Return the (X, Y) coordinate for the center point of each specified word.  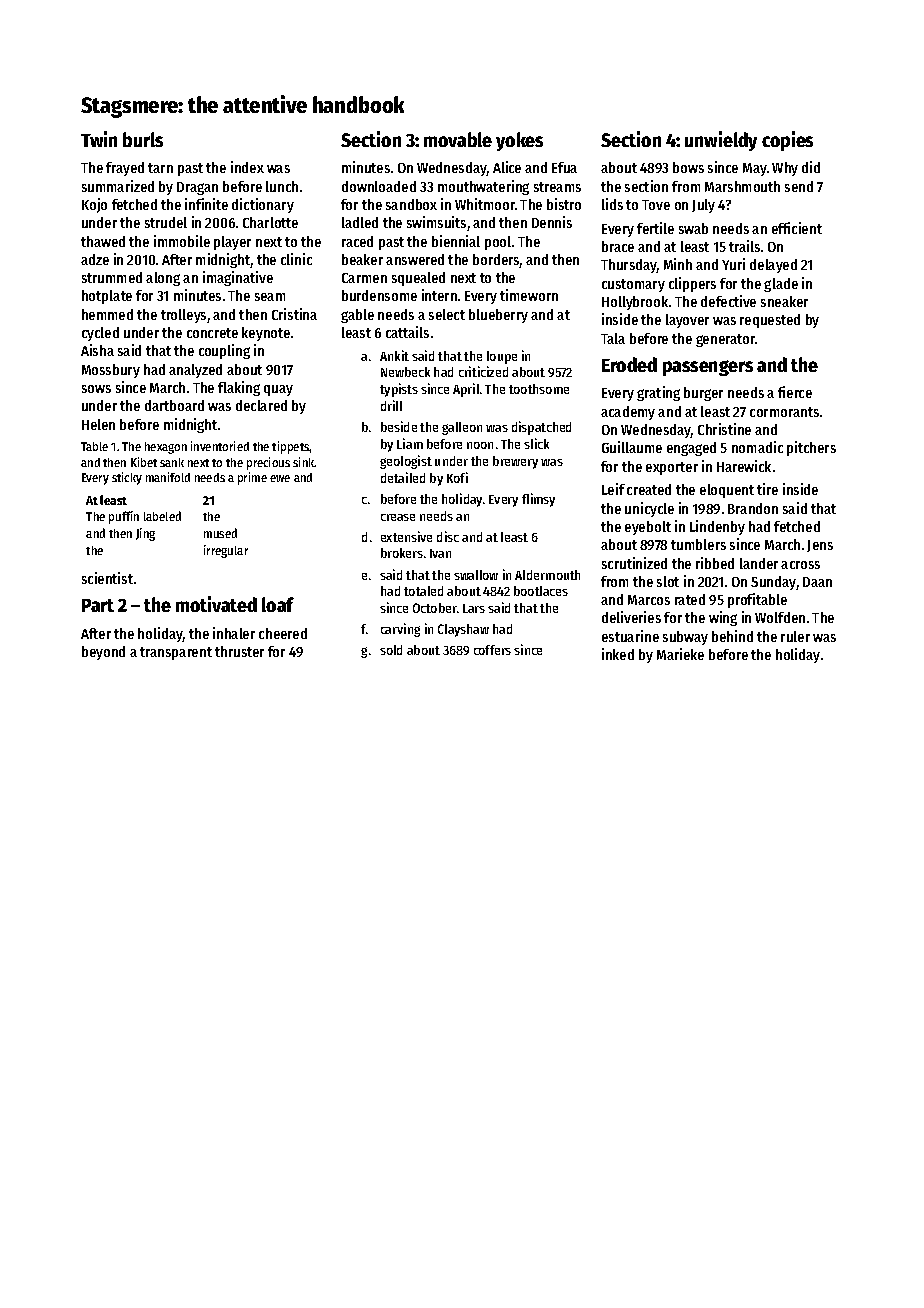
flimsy (538, 500)
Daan (817, 582)
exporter (672, 468)
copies (787, 141)
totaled (423, 591)
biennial (456, 241)
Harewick (744, 466)
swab (693, 228)
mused (220, 533)
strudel (166, 222)
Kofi (457, 477)
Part (98, 605)
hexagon (166, 448)
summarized (118, 186)
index (247, 167)
